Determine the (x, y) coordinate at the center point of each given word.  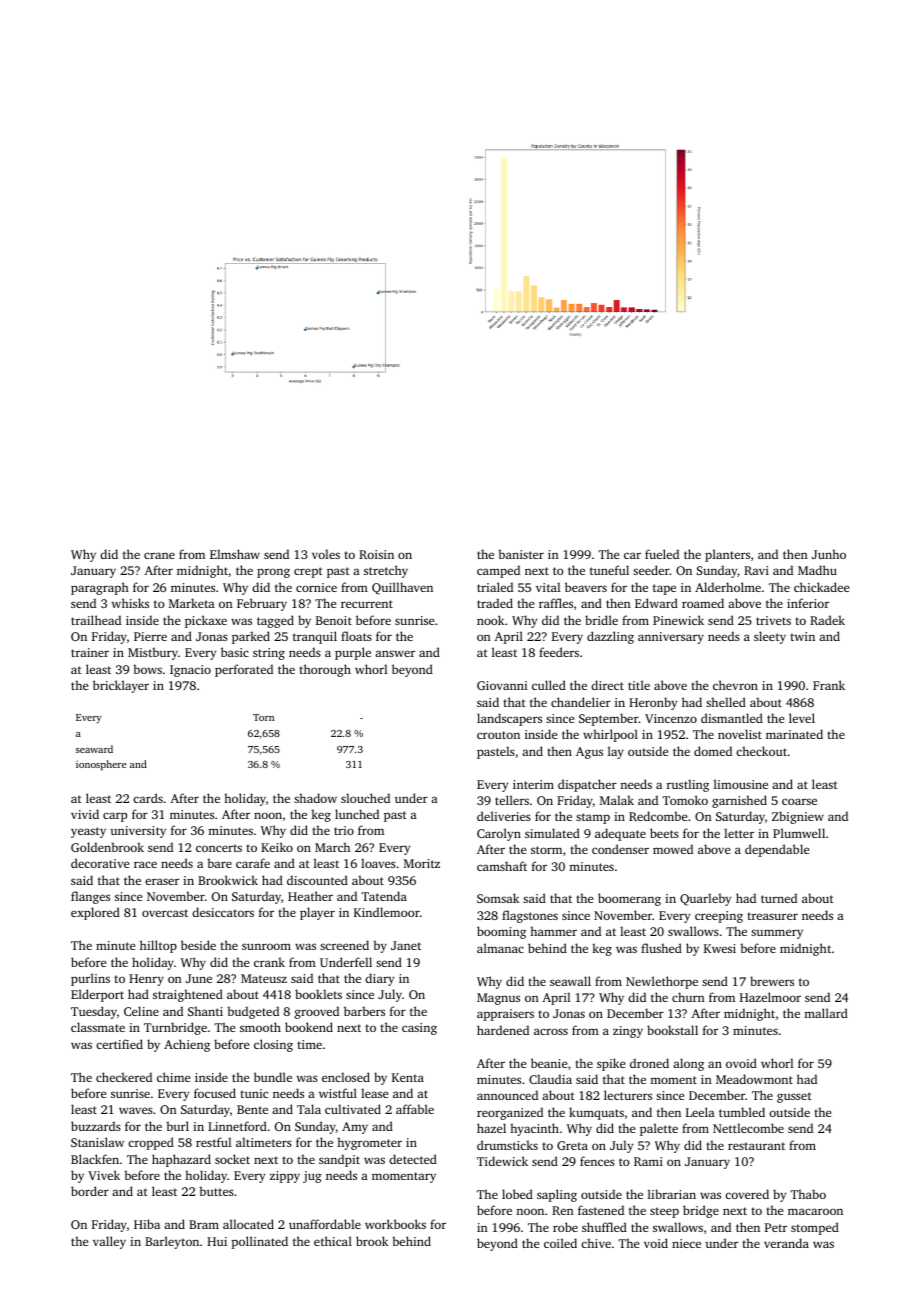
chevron (735, 685)
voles (326, 554)
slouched (365, 798)
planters (727, 555)
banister (521, 554)
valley (109, 1242)
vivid (85, 814)
